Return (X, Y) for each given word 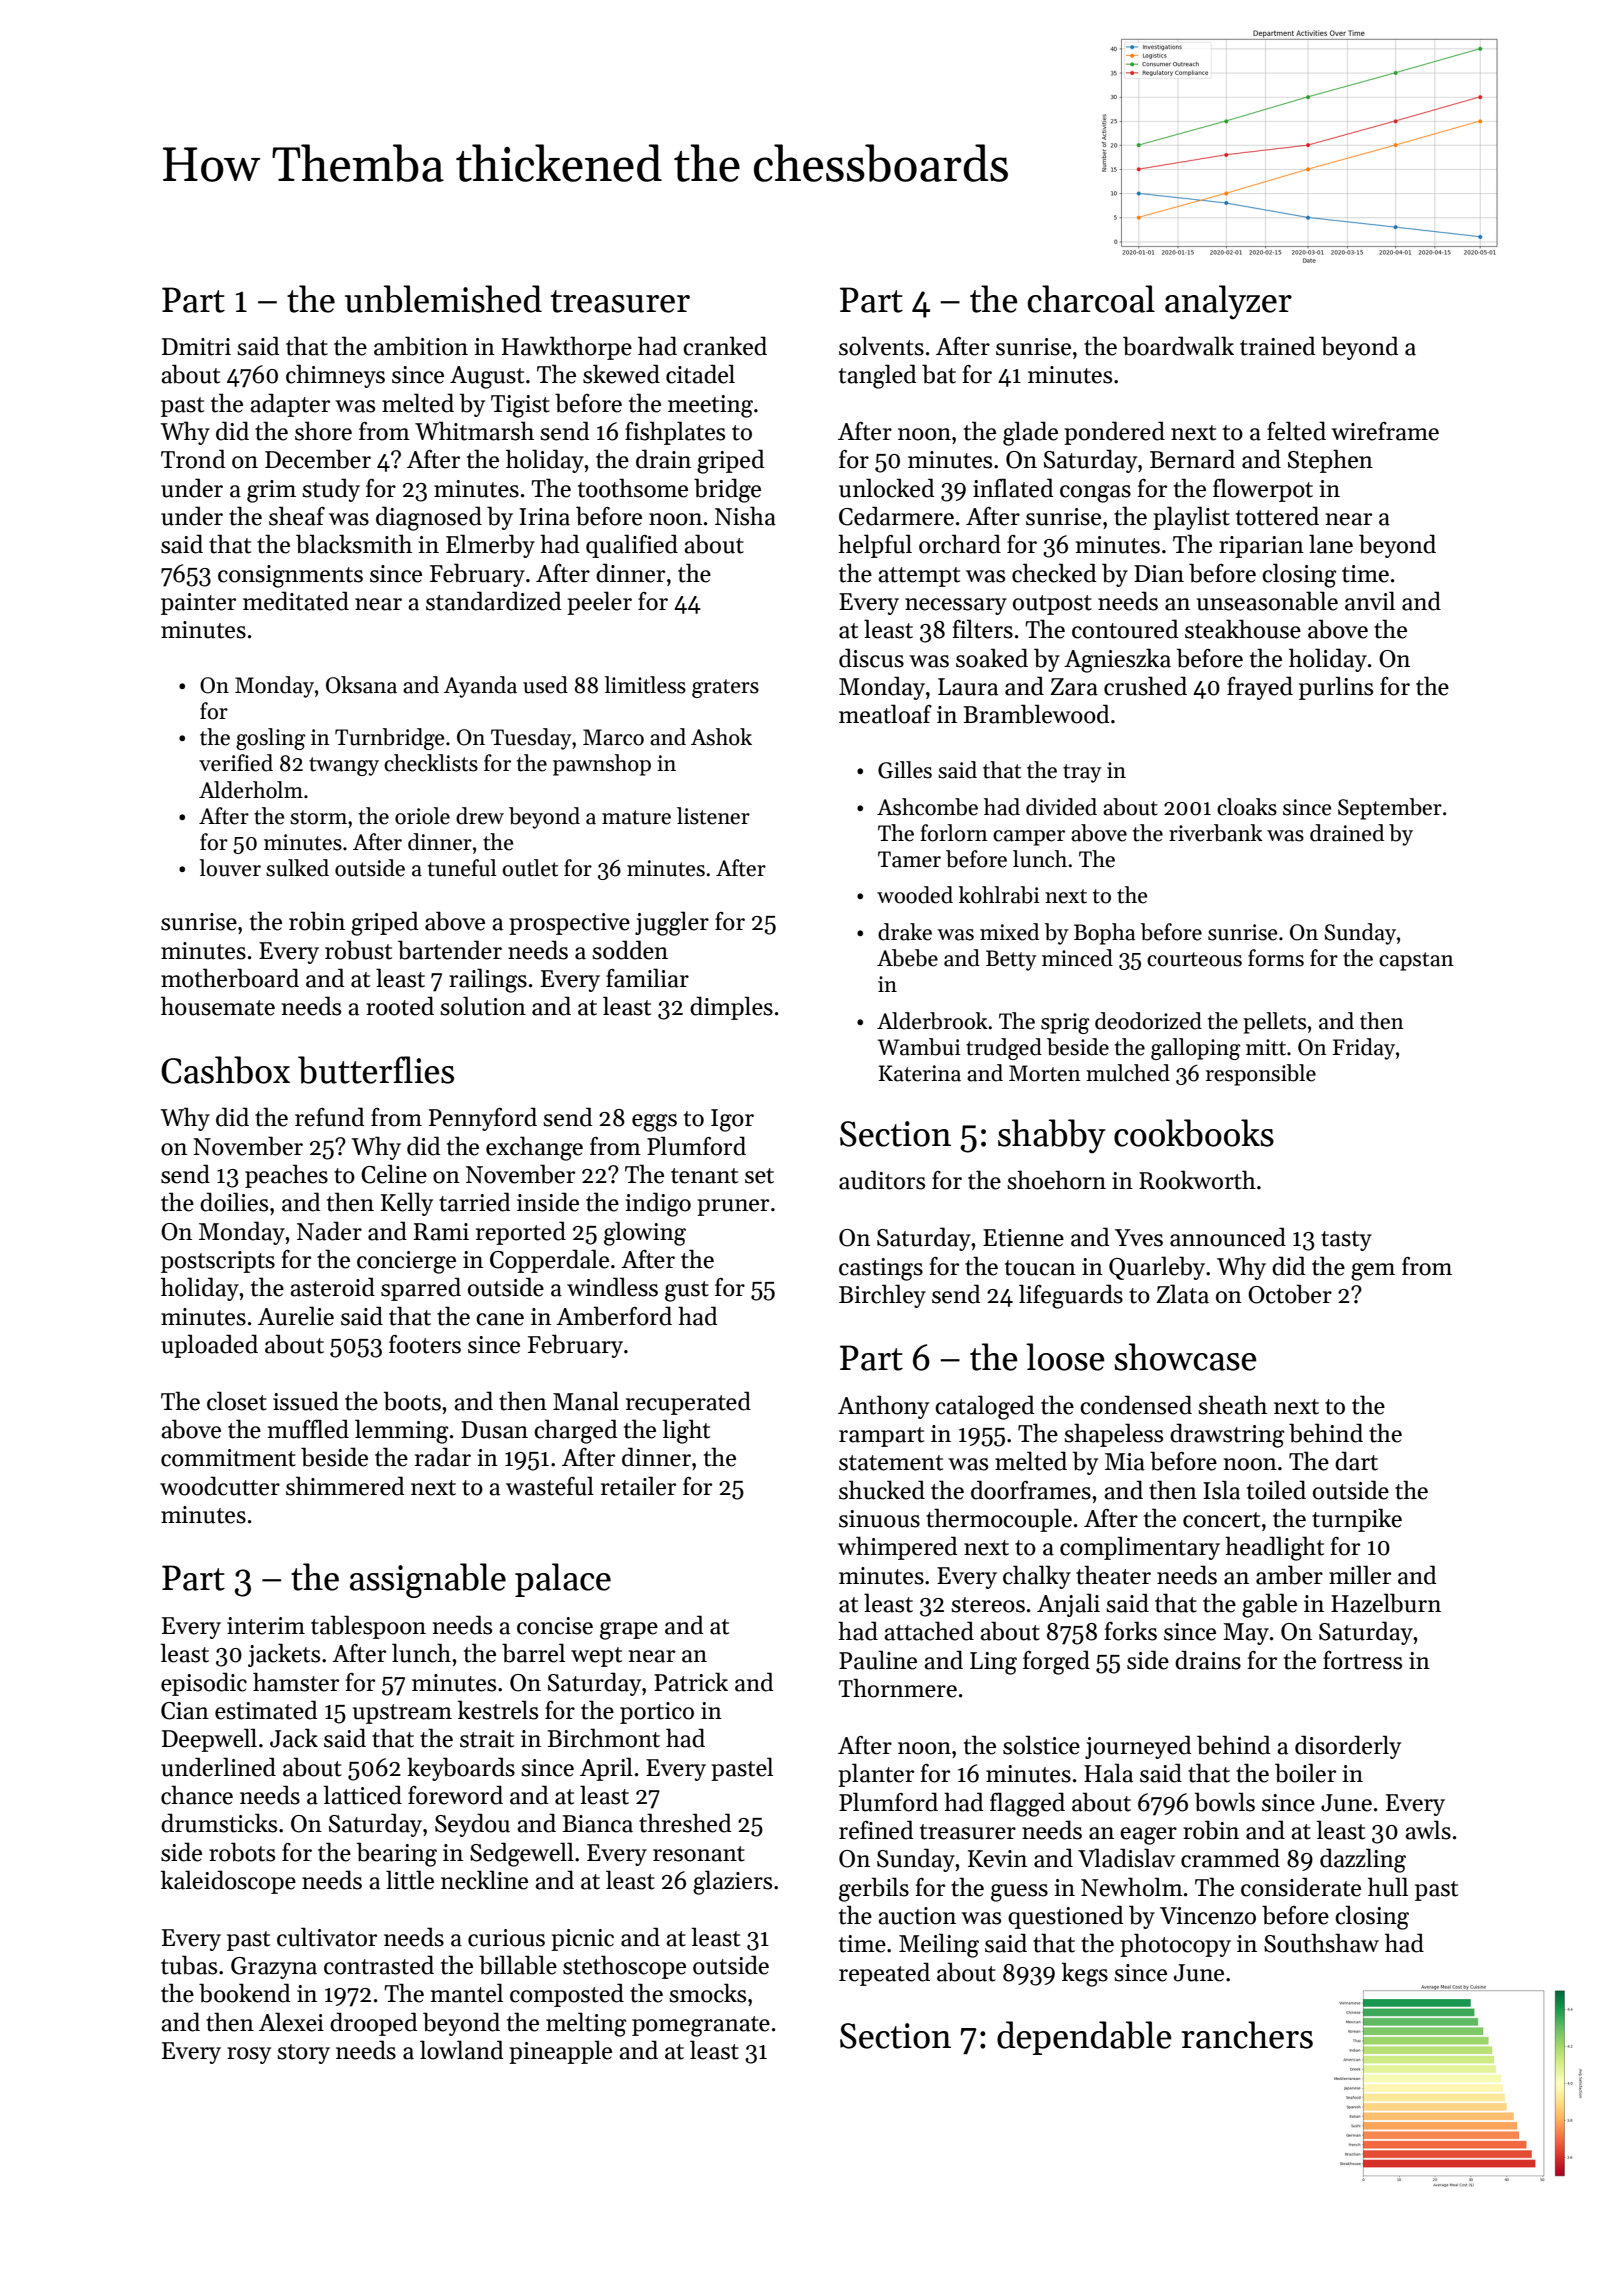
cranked (725, 346)
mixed (1009, 932)
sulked (297, 868)
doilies (234, 1202)
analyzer (1228, 302)
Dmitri (196, 347)
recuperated (688, 1403)
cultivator (327, 1937)
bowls (1224, 1802)
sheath (1232, 1405)
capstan (1416, 961)
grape (629, 1631)
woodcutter (220, 1486)
